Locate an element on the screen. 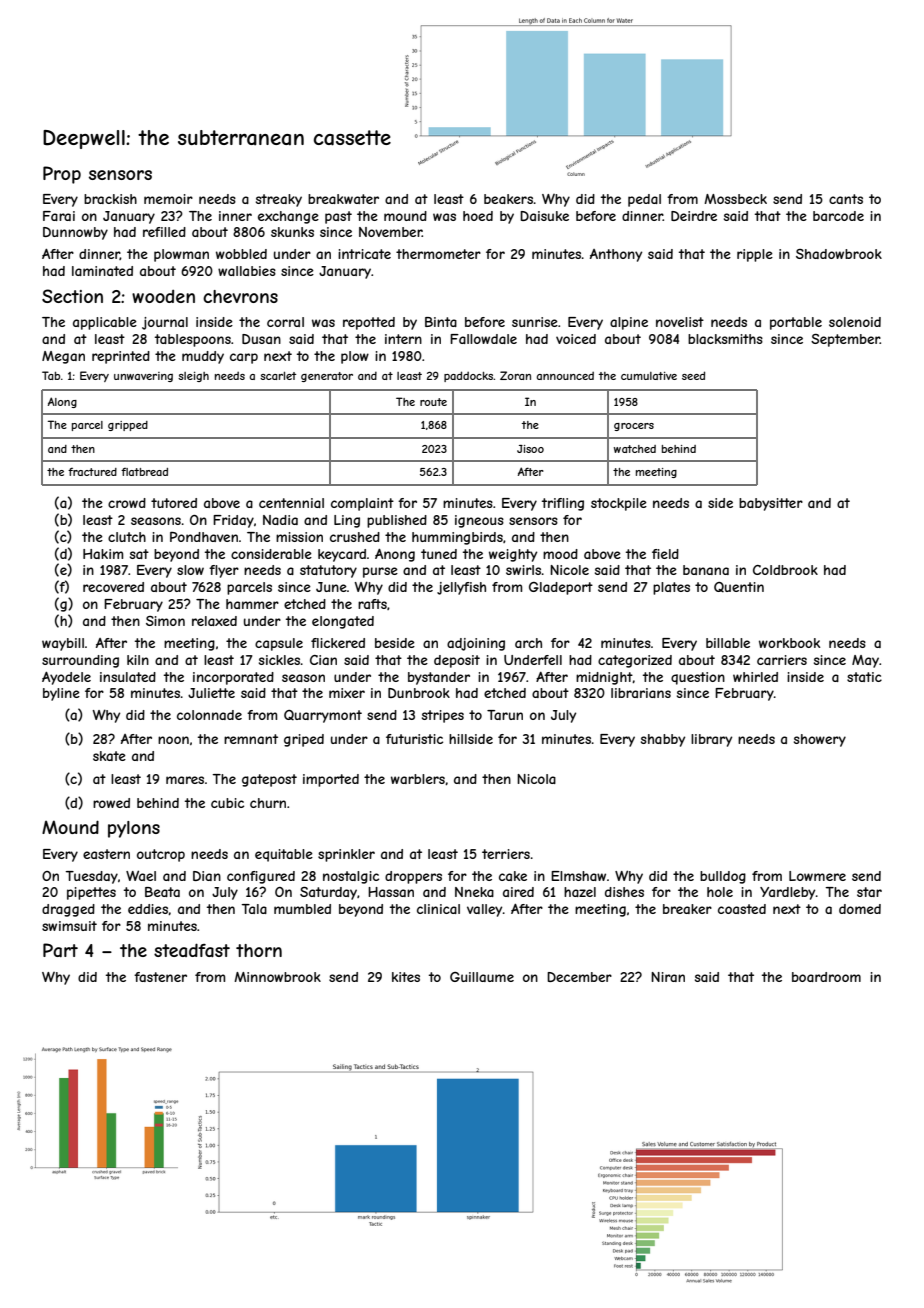 The width and height of the screenshot is (924, 1308). terriers is located at coordinates (506, 854).
